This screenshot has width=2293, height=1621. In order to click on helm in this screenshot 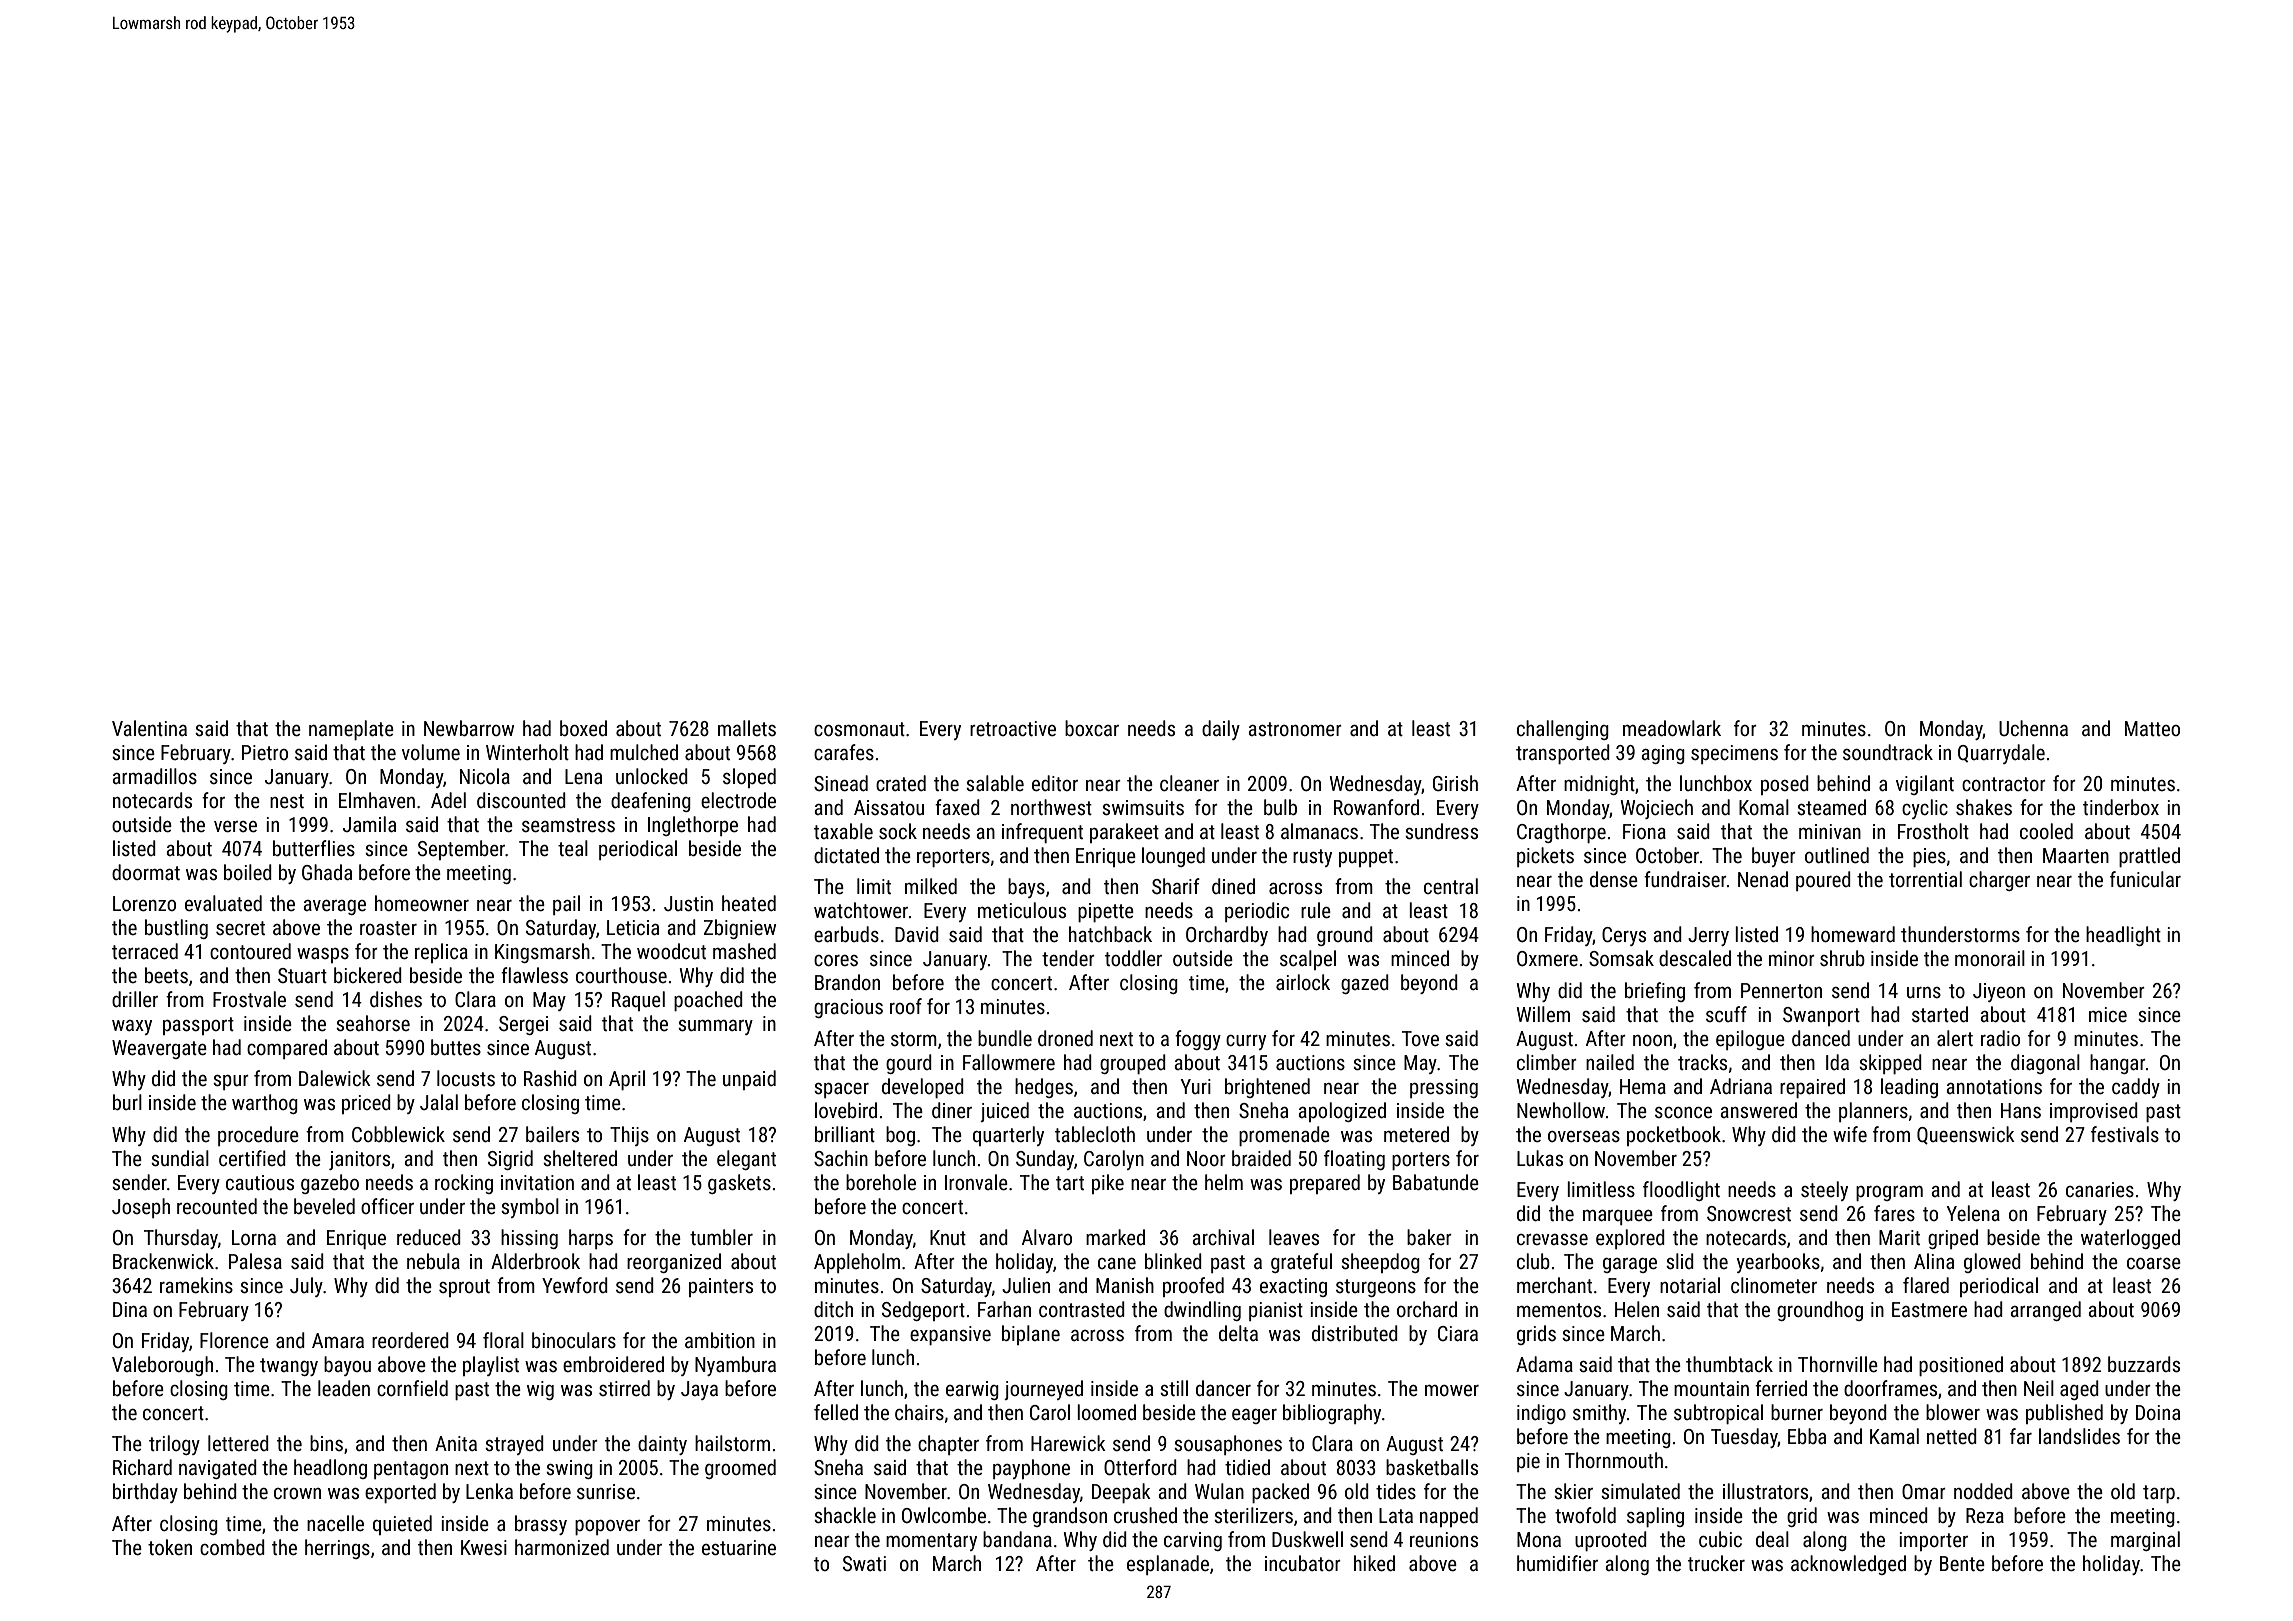, I will do `click(1224, 1182)`.
